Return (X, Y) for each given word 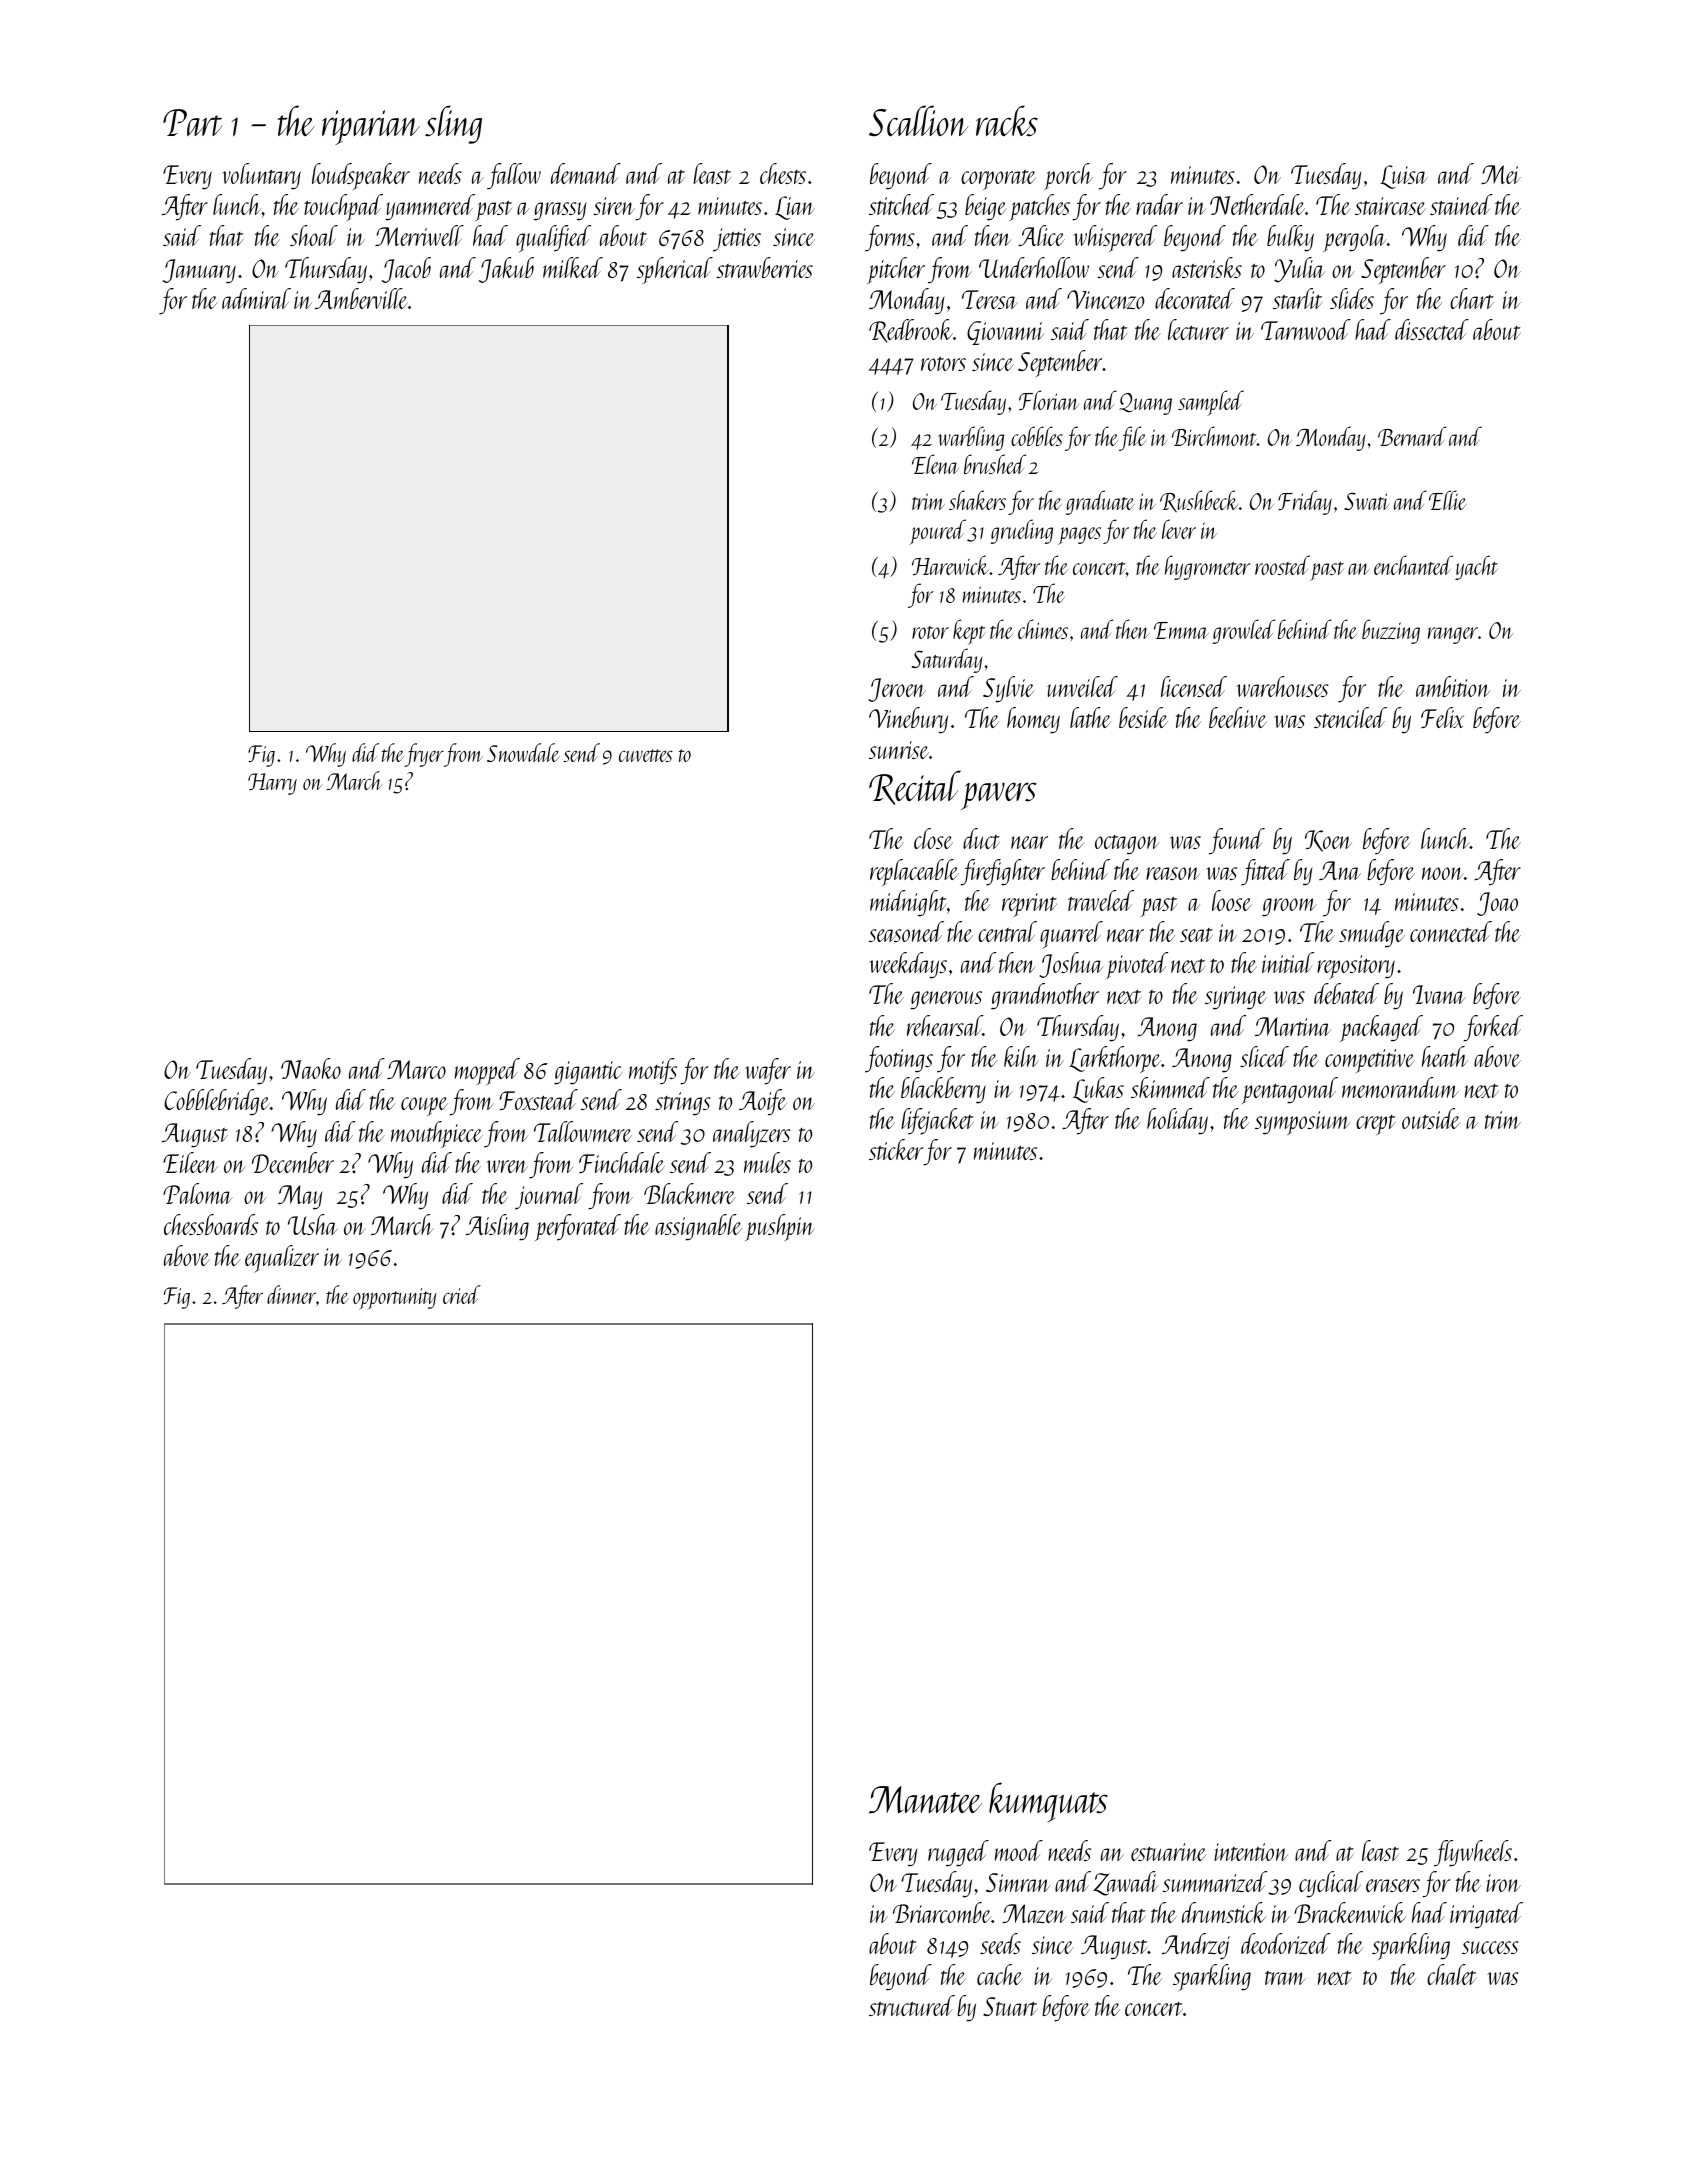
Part (193, 122)
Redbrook (911, 331)
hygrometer (1207, 567)
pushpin (780, 1227)
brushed (995, 464)
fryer (424, 755)
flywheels (1473, 1853)
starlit (1297, 298)
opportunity (395, 1299)
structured (912, 2005)
